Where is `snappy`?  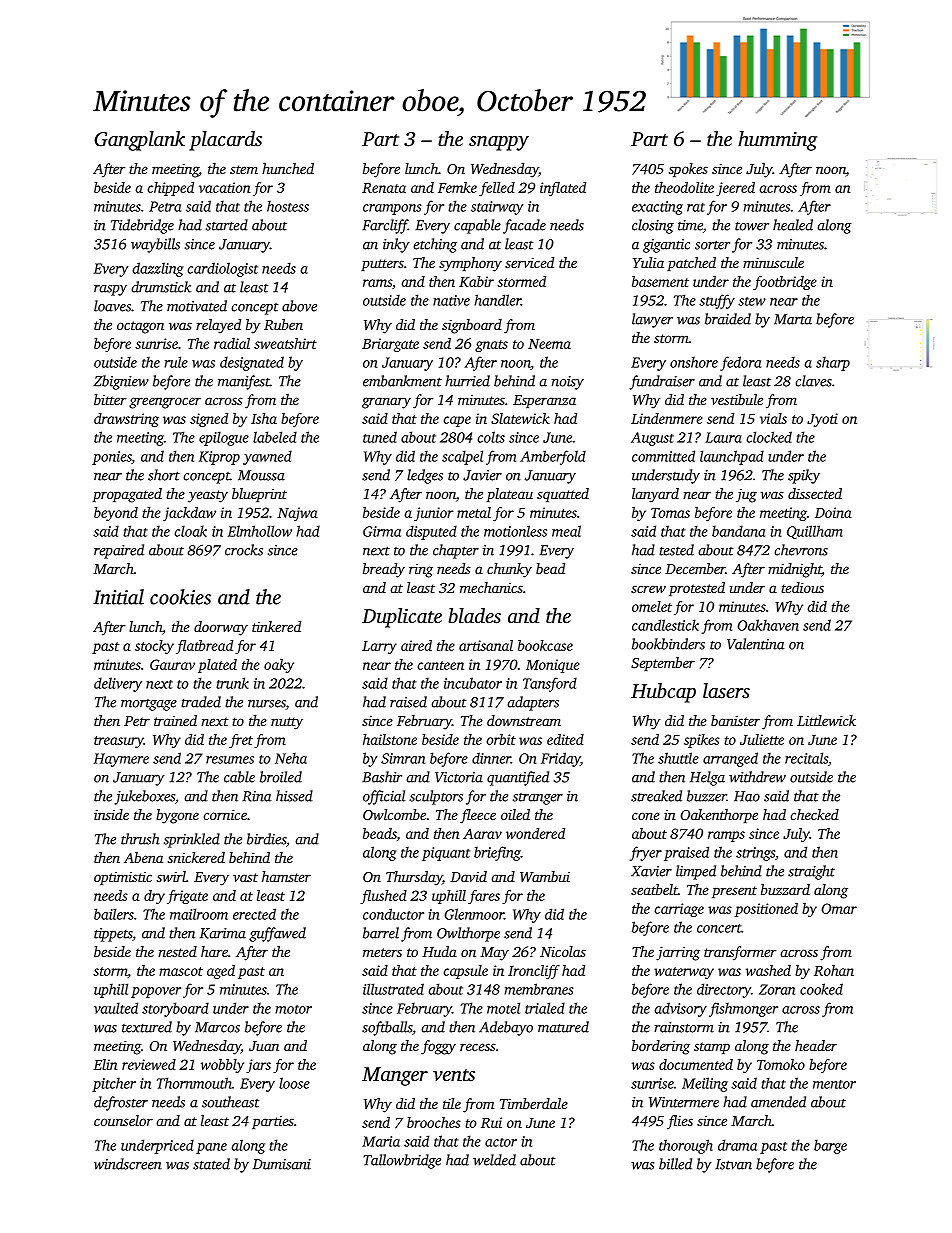
snappy is located at coordinates (499, 143).
